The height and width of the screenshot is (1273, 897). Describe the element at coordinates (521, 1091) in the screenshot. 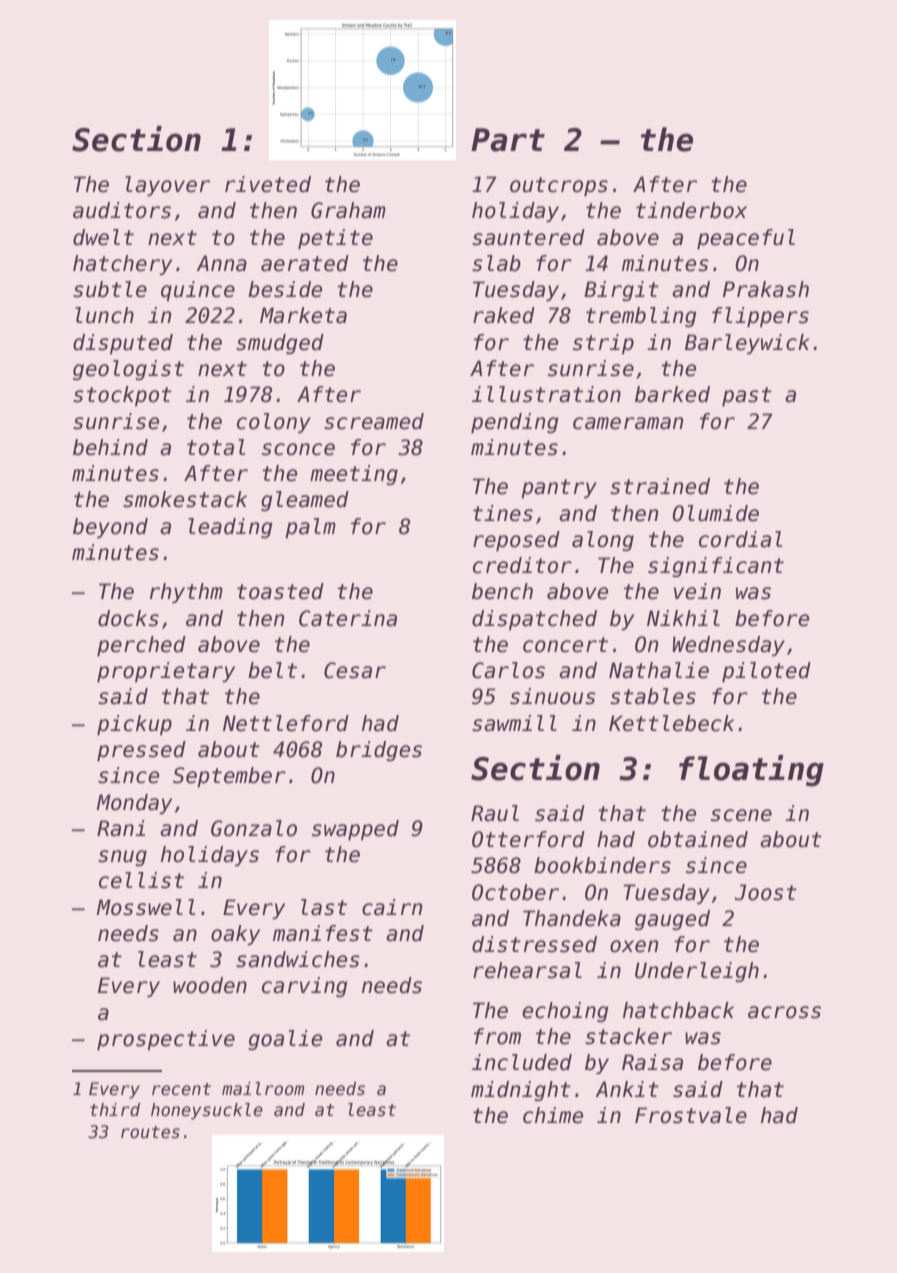

I see `midnight` at that location.
